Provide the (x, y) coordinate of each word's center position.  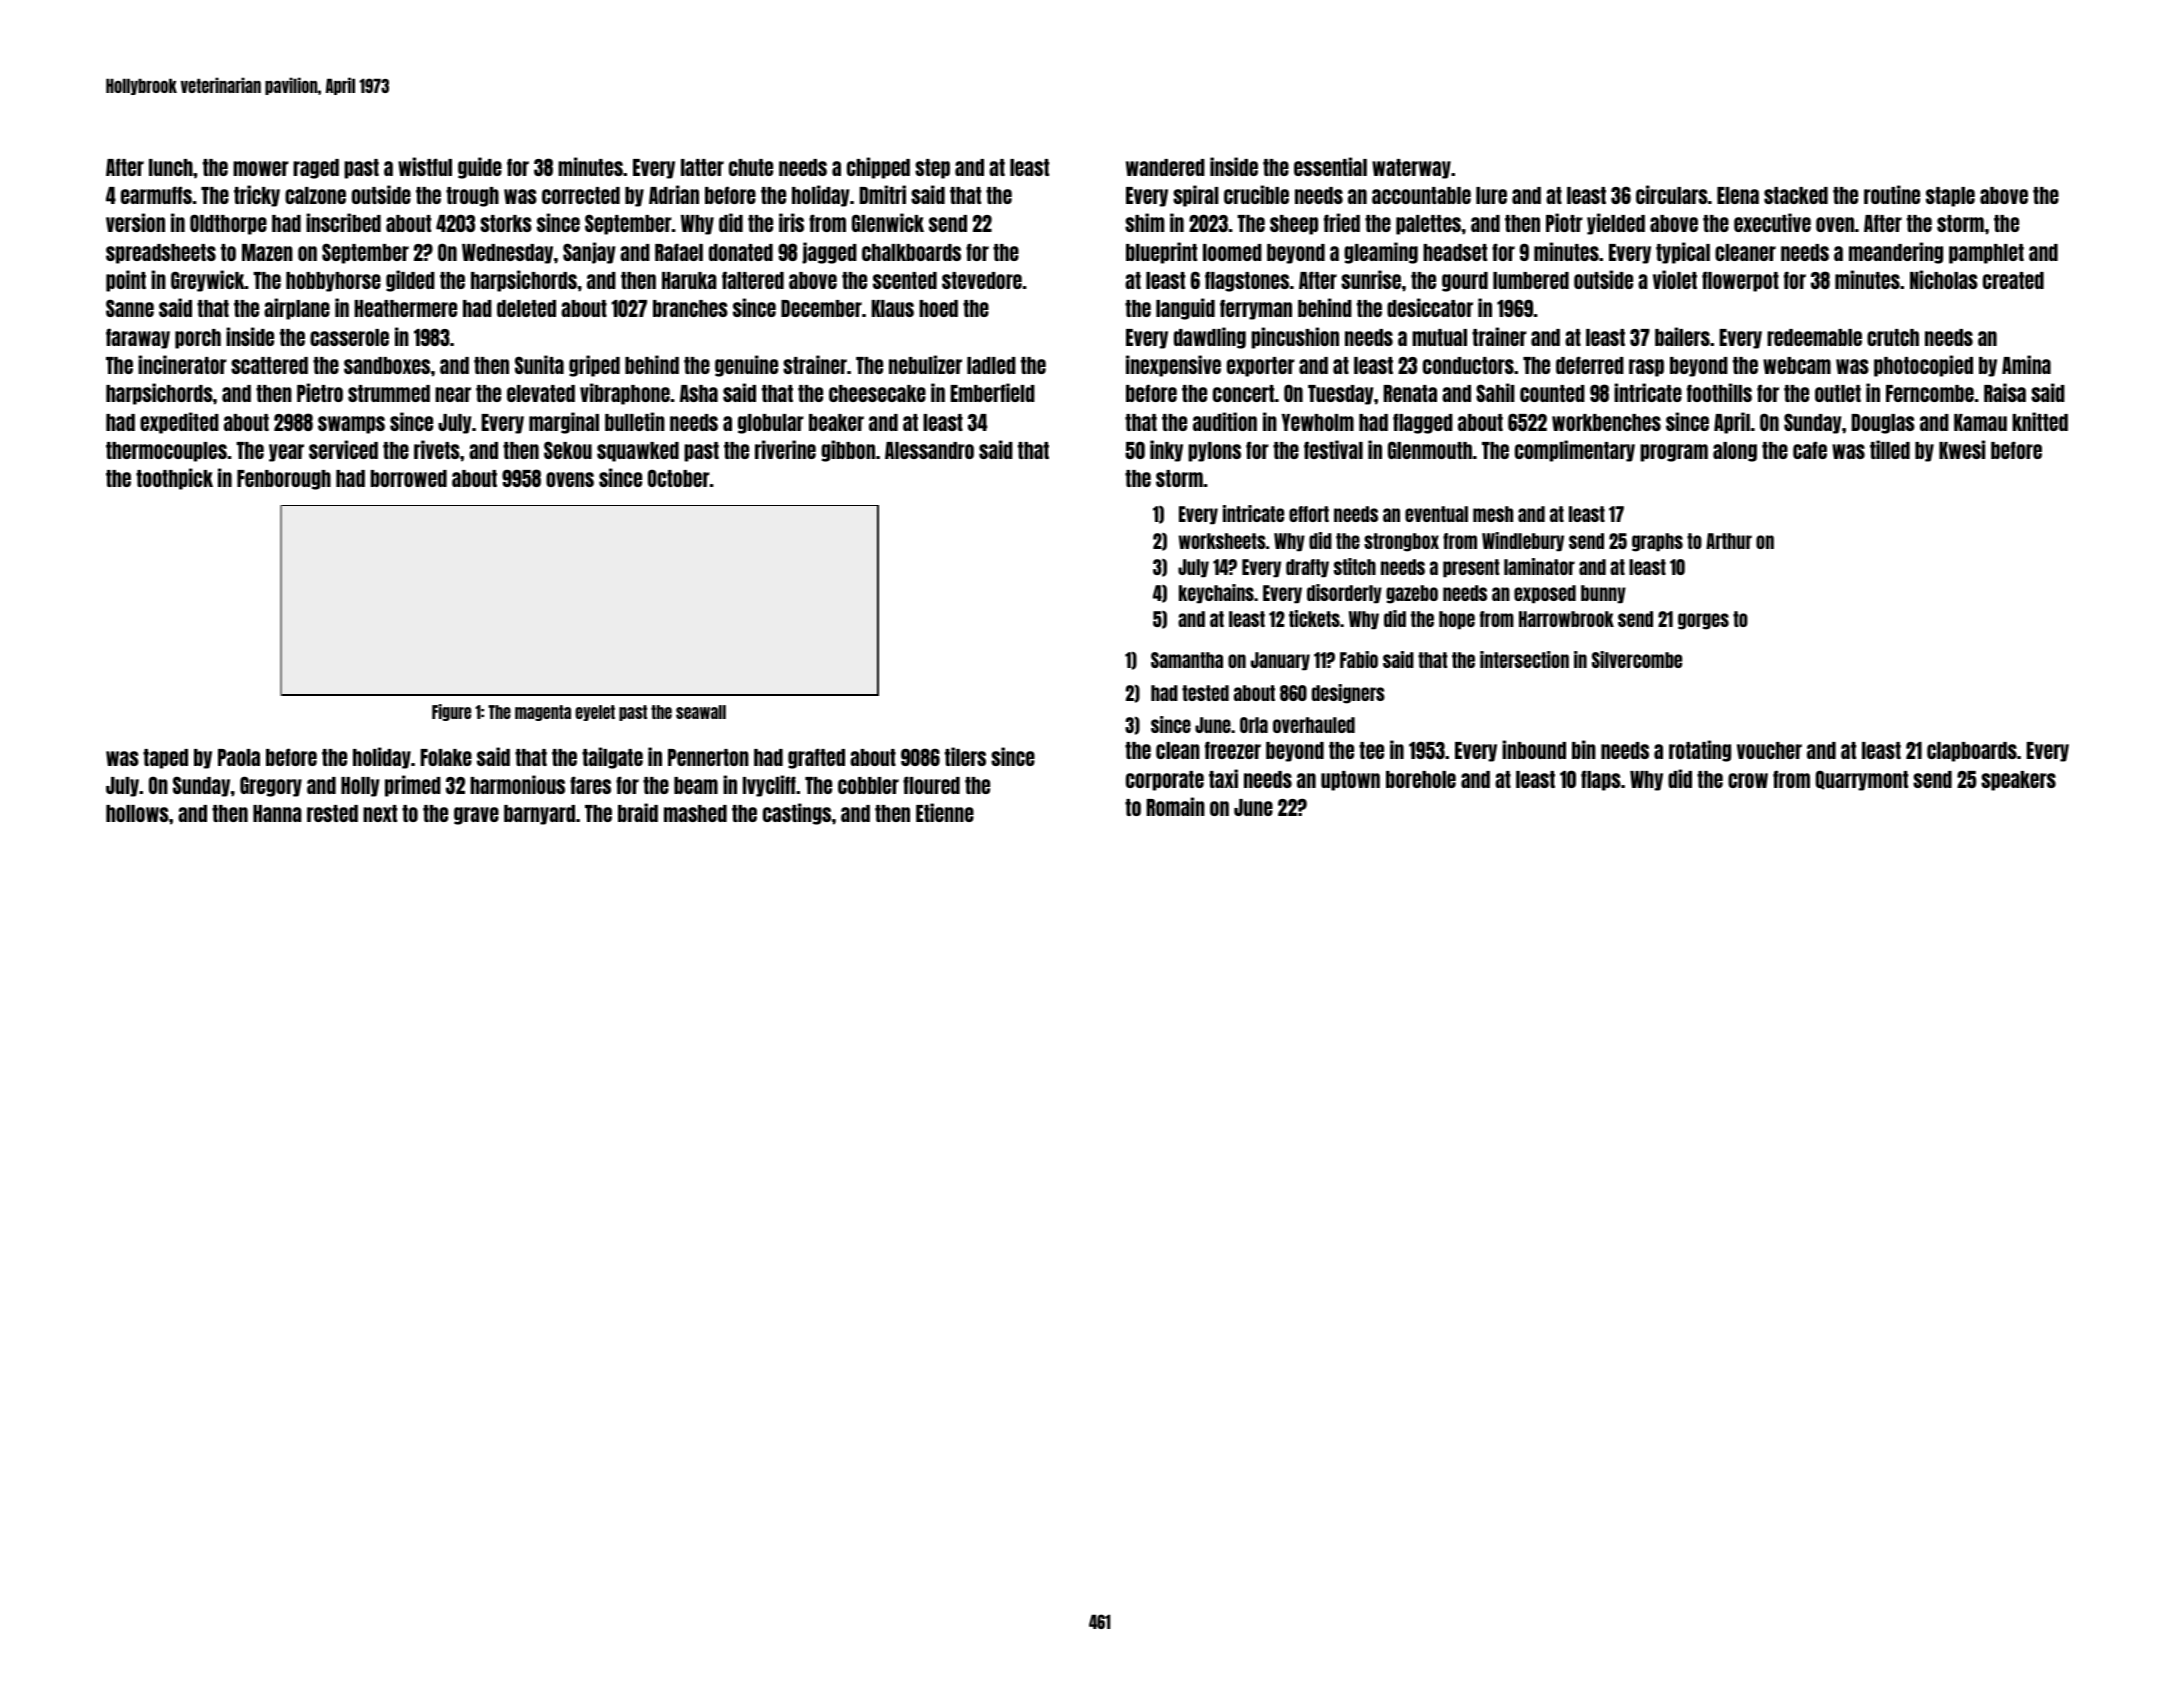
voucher (1769, 750)
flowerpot (1740, 281)
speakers (2018, 781)
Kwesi (1962, 449)
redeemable (1814, 337)
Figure (451, 712)
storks (506, 223)
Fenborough (284, 480)
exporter (1261, 367)
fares (590, 785)
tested (1205, 693)
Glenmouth (1430, 450)
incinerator (182, 364)
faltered (753, 280)
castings (797, 814)
